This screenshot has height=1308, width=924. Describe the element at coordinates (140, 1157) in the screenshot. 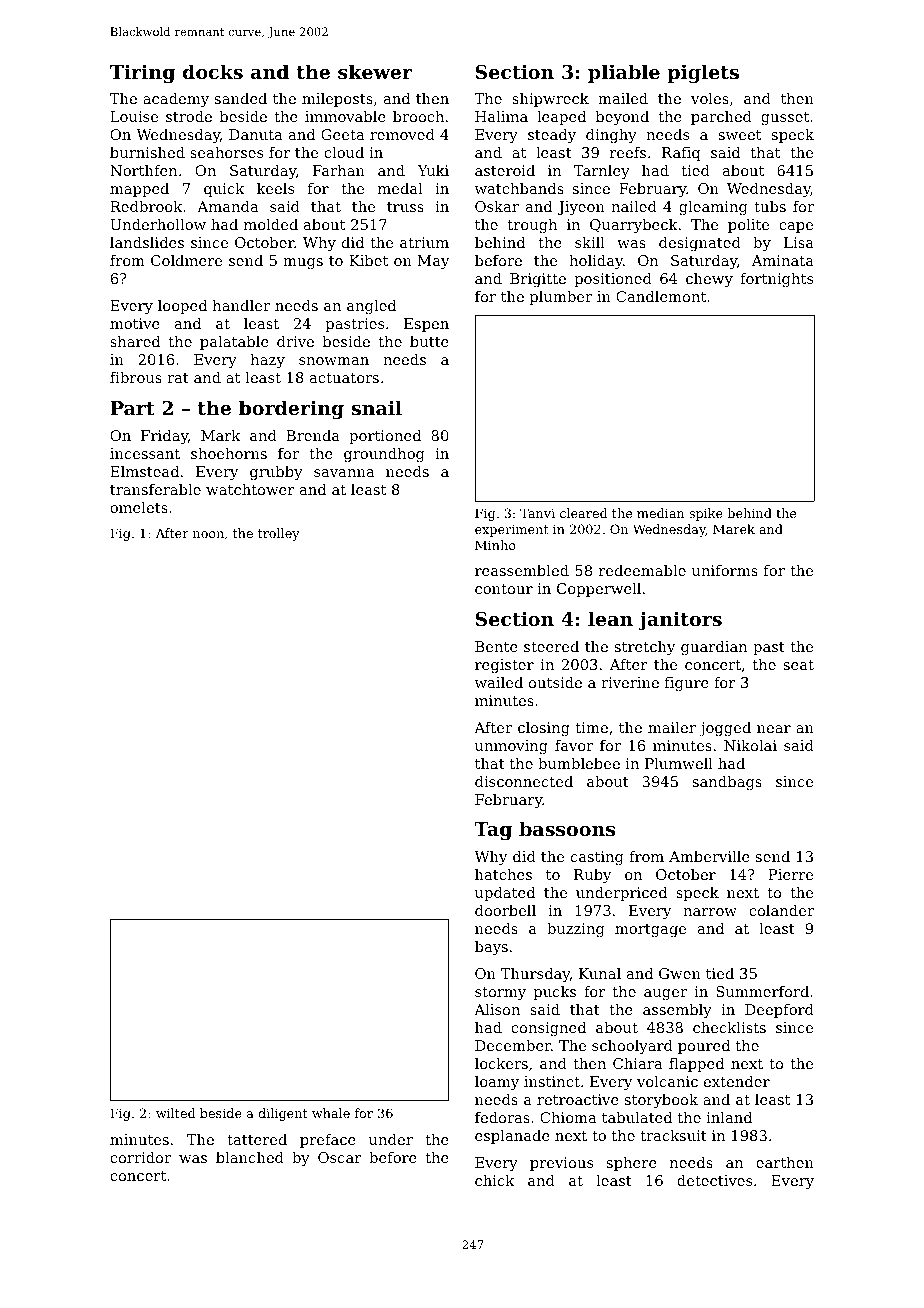

I see `corridor` at that location.
